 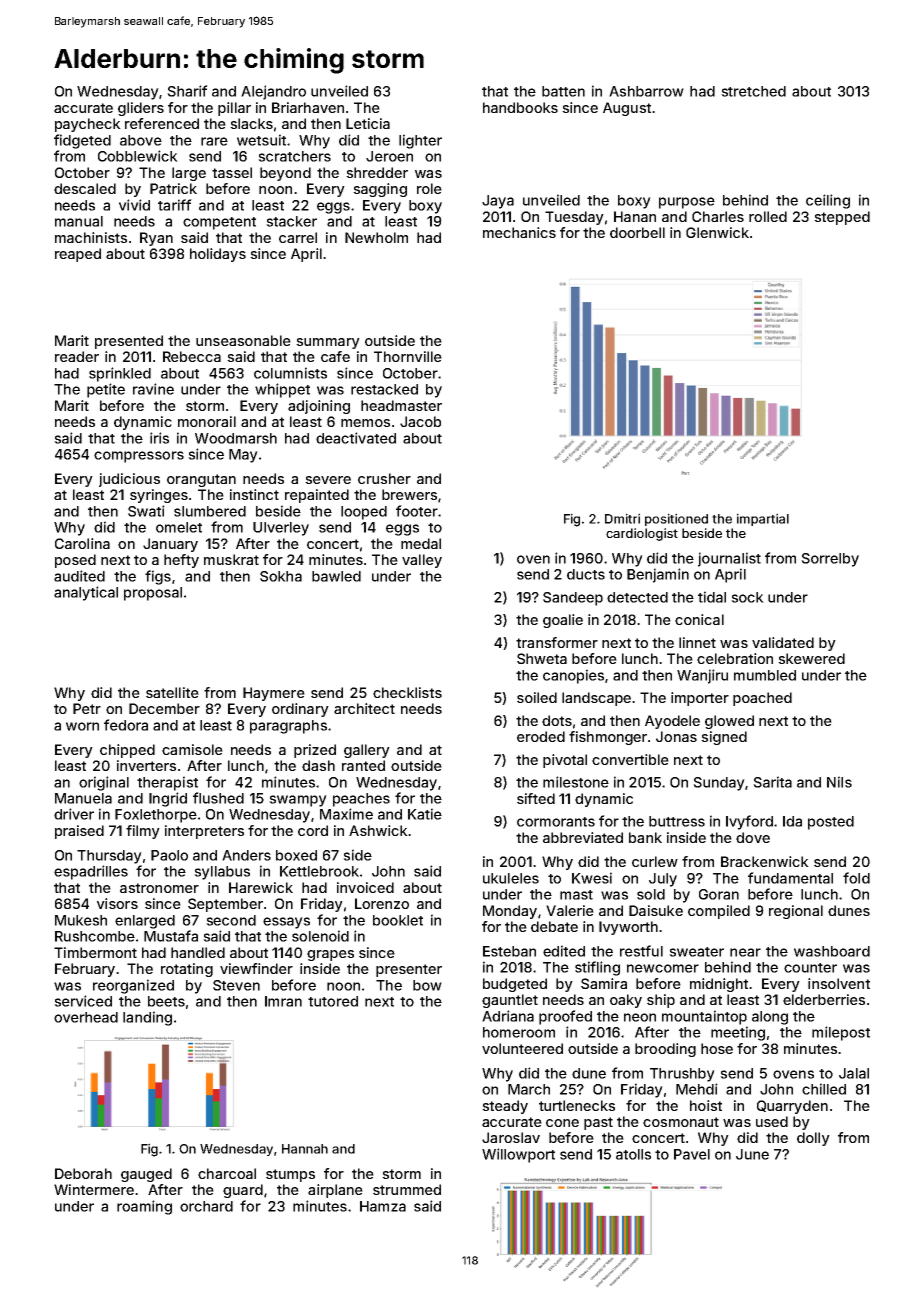 I want to click on unseasonable, so click(x=243, y=340).
